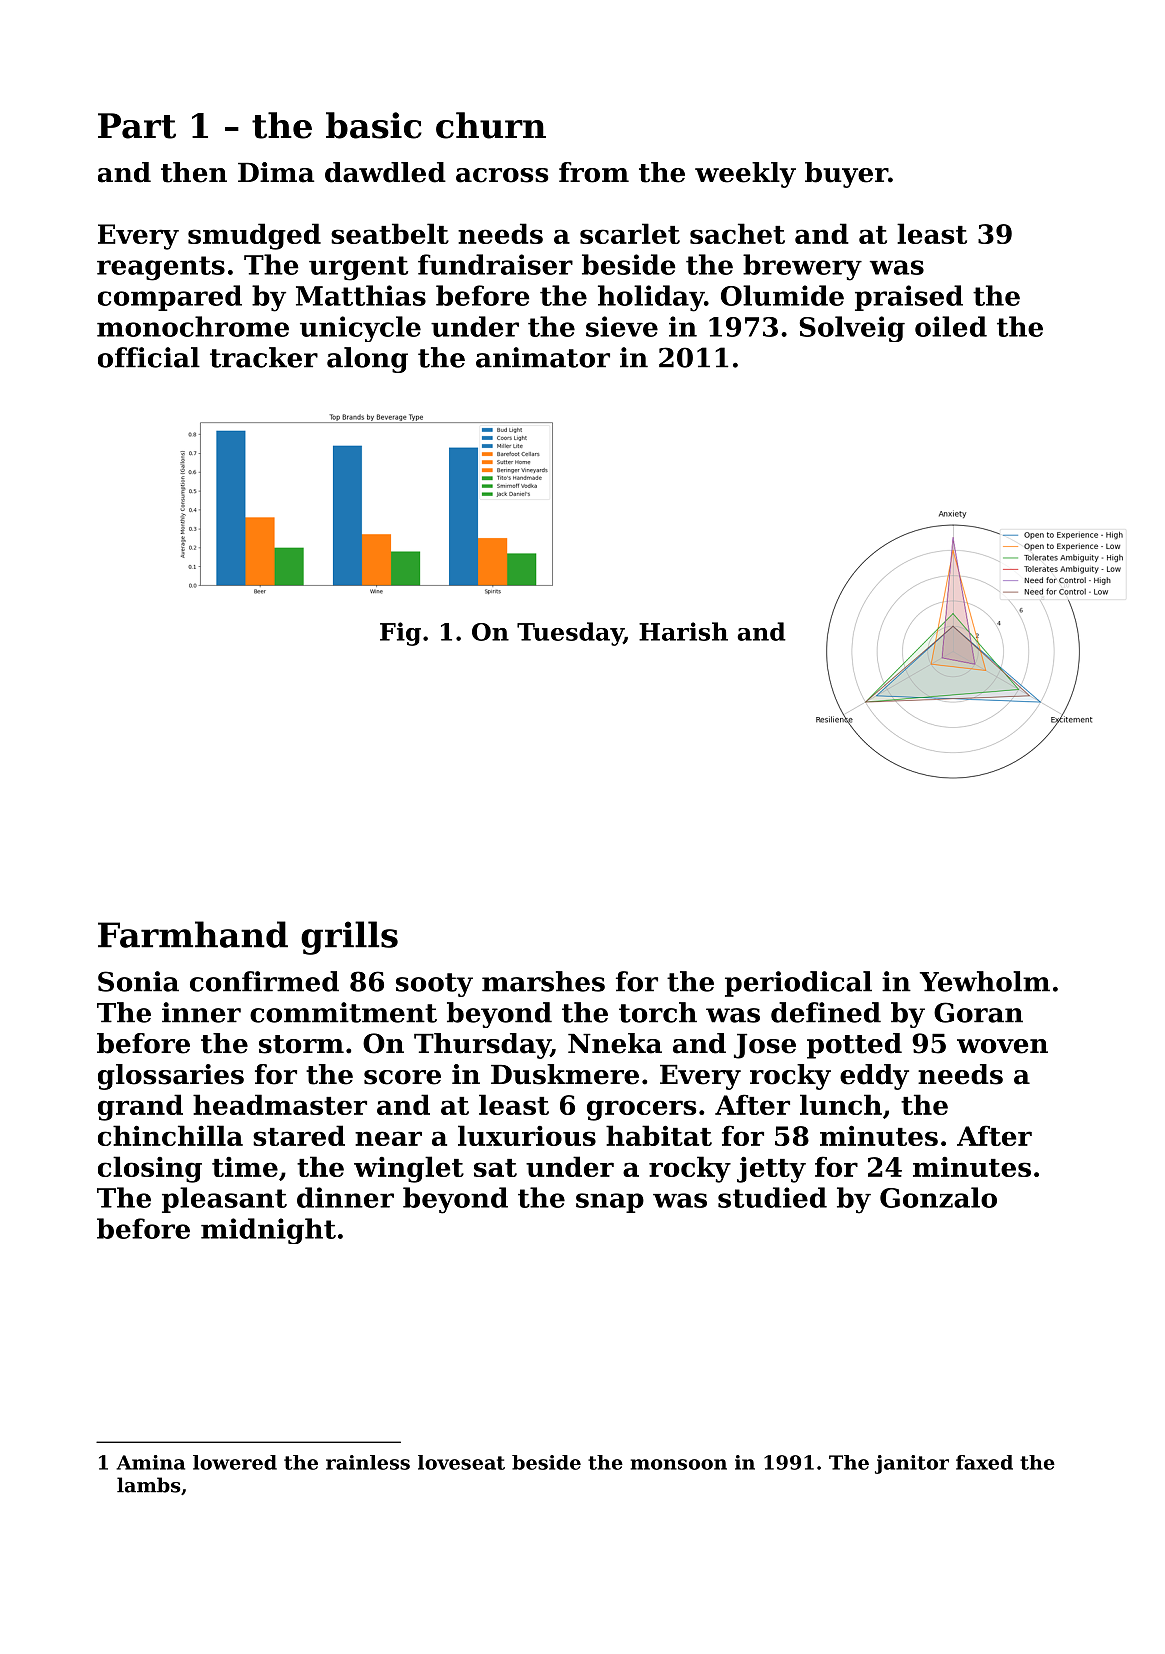 The image size is (1165, 1654). Describe the element at coordinates (594, 172) in the image. I see `from` at that location.
